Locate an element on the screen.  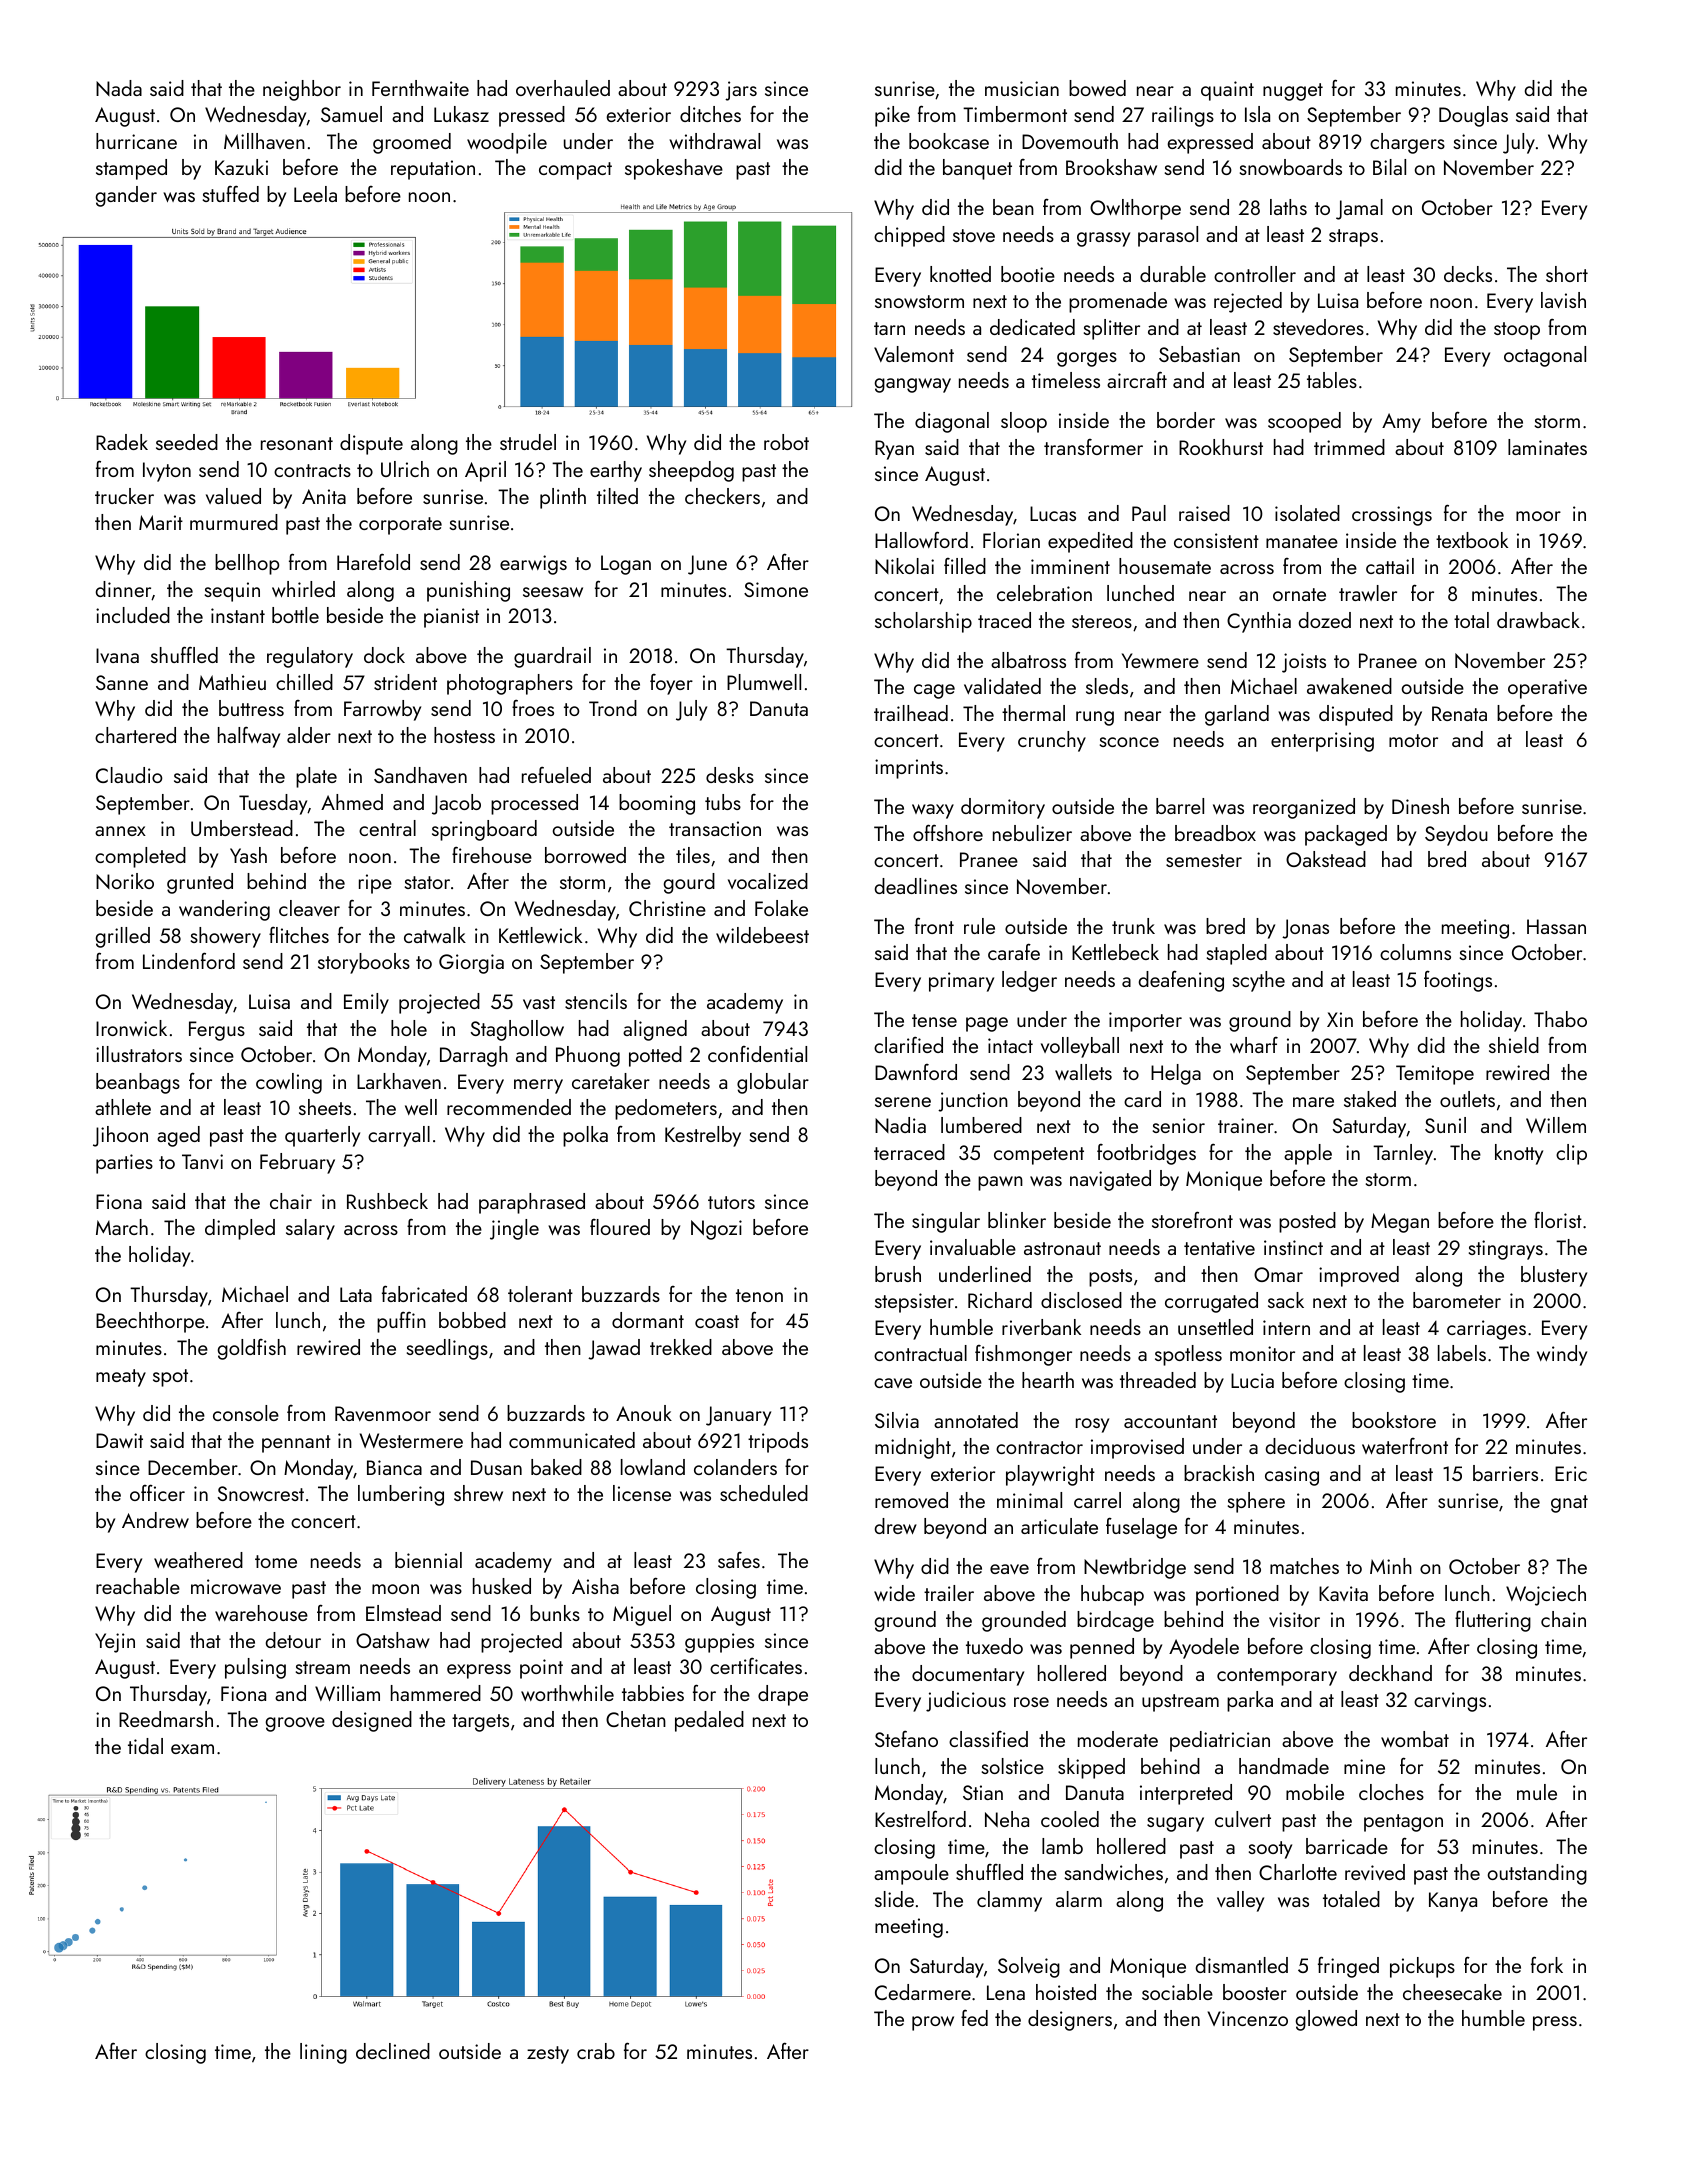
reputation is located at coordinates (433, 170).
